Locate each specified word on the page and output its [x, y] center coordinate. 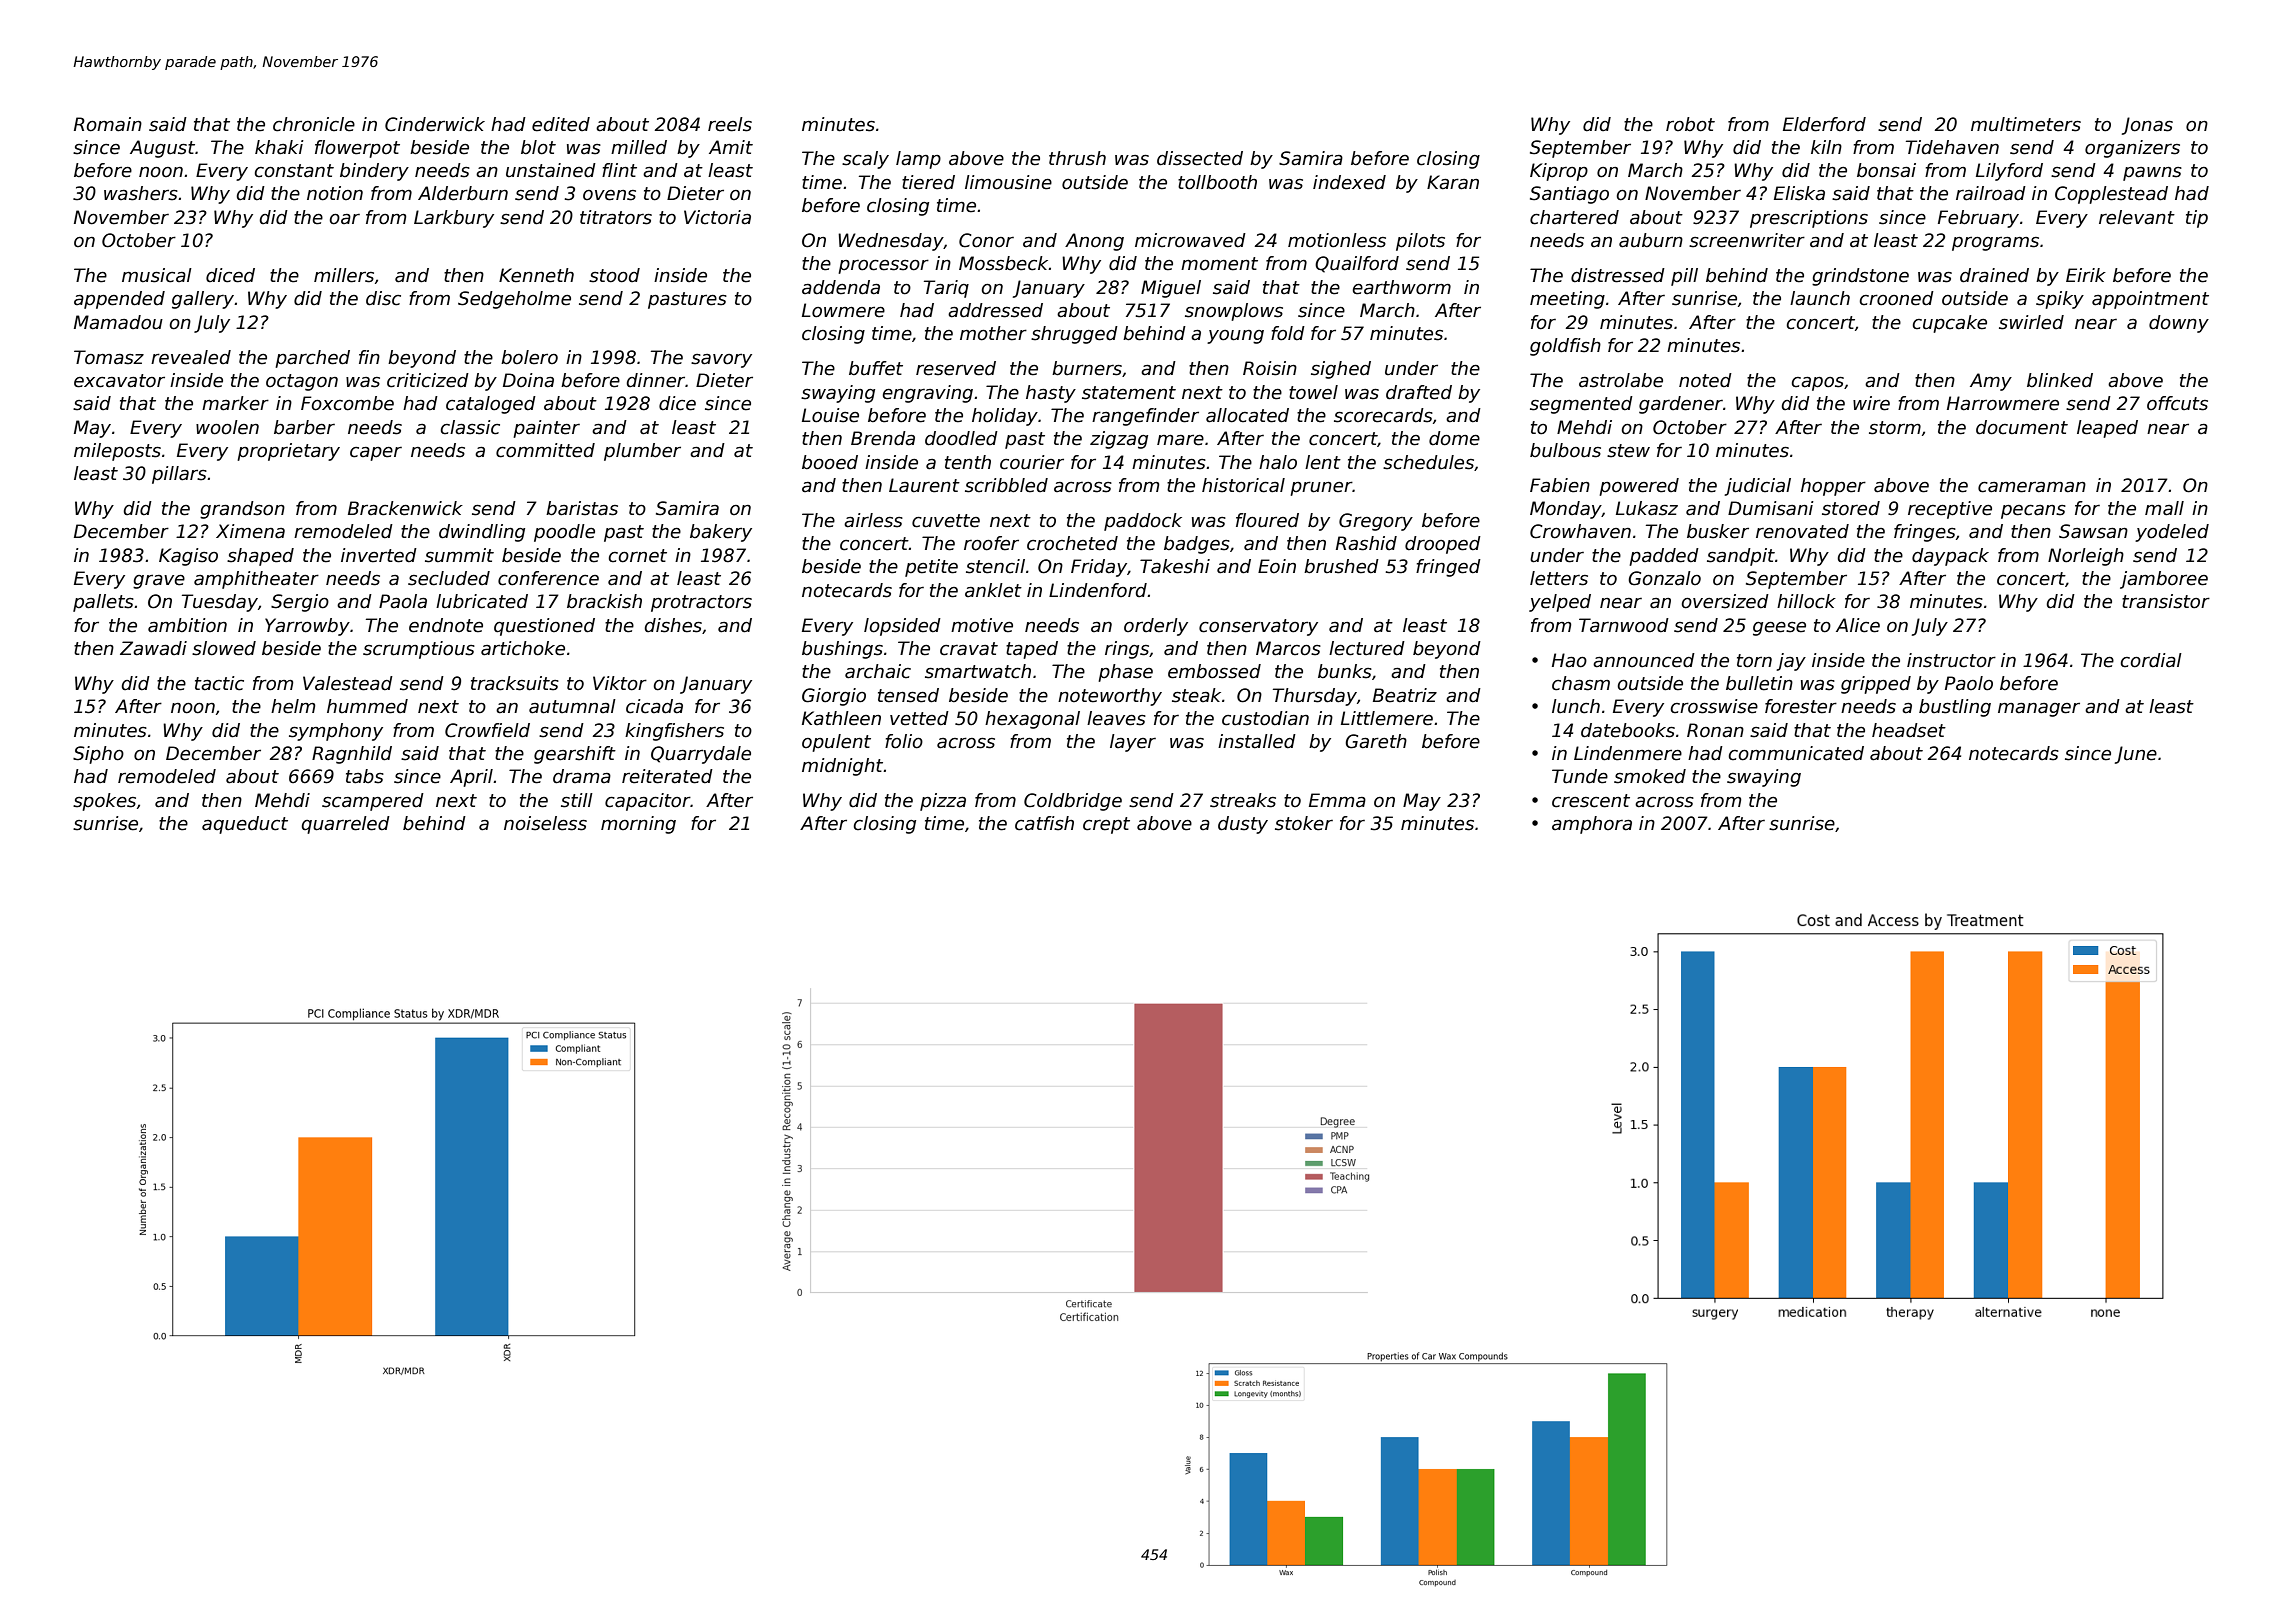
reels [730, 124]
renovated [1802, 531]
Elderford [1824, 124]
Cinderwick [435, 124]
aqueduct [245, 825]
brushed [1341, 566]
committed [545, 450]
